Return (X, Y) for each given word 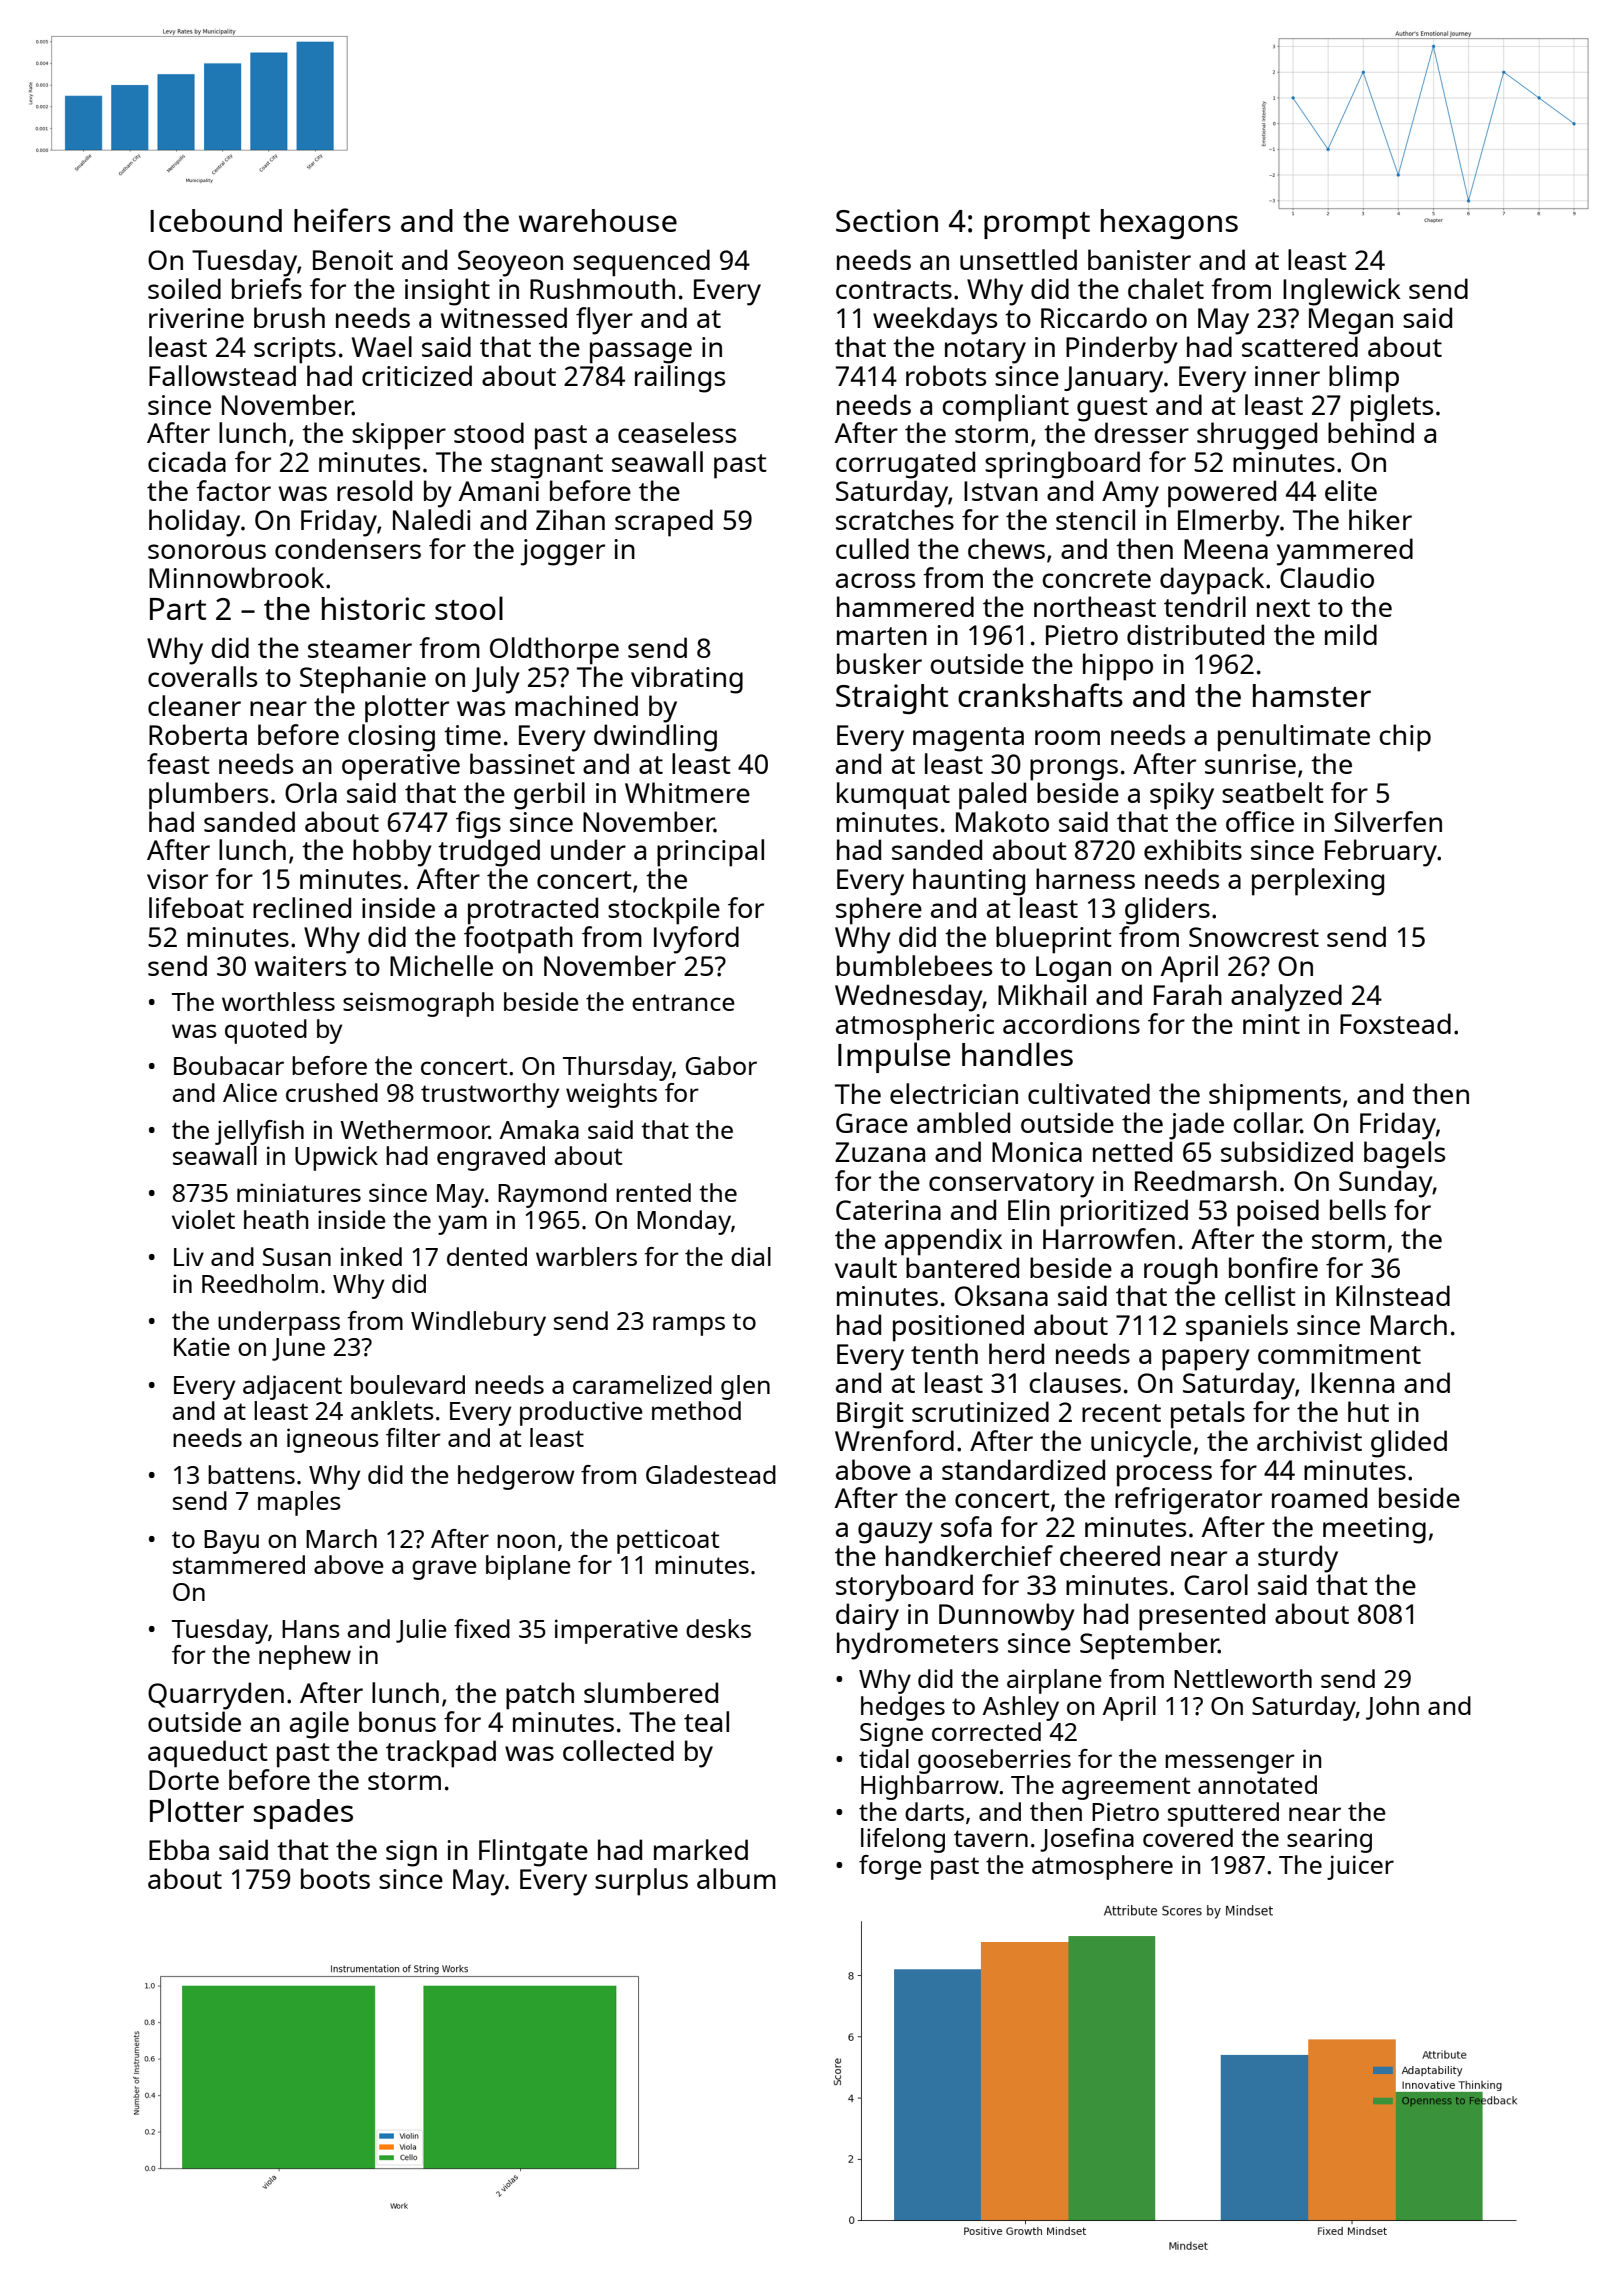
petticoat (668, 1541)
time (472, 735)
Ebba (179, 1849)
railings (680, 379)
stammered (239, 1564)
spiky (1182, 796)
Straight (892, 699)
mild (1351, 634)
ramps (689, 1326)
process (1164, 1476)
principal (710, 853)
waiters (300, 966)
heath (276, 1219)
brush (289, 317)
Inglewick (1342, 292)
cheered (1110, 1555)
